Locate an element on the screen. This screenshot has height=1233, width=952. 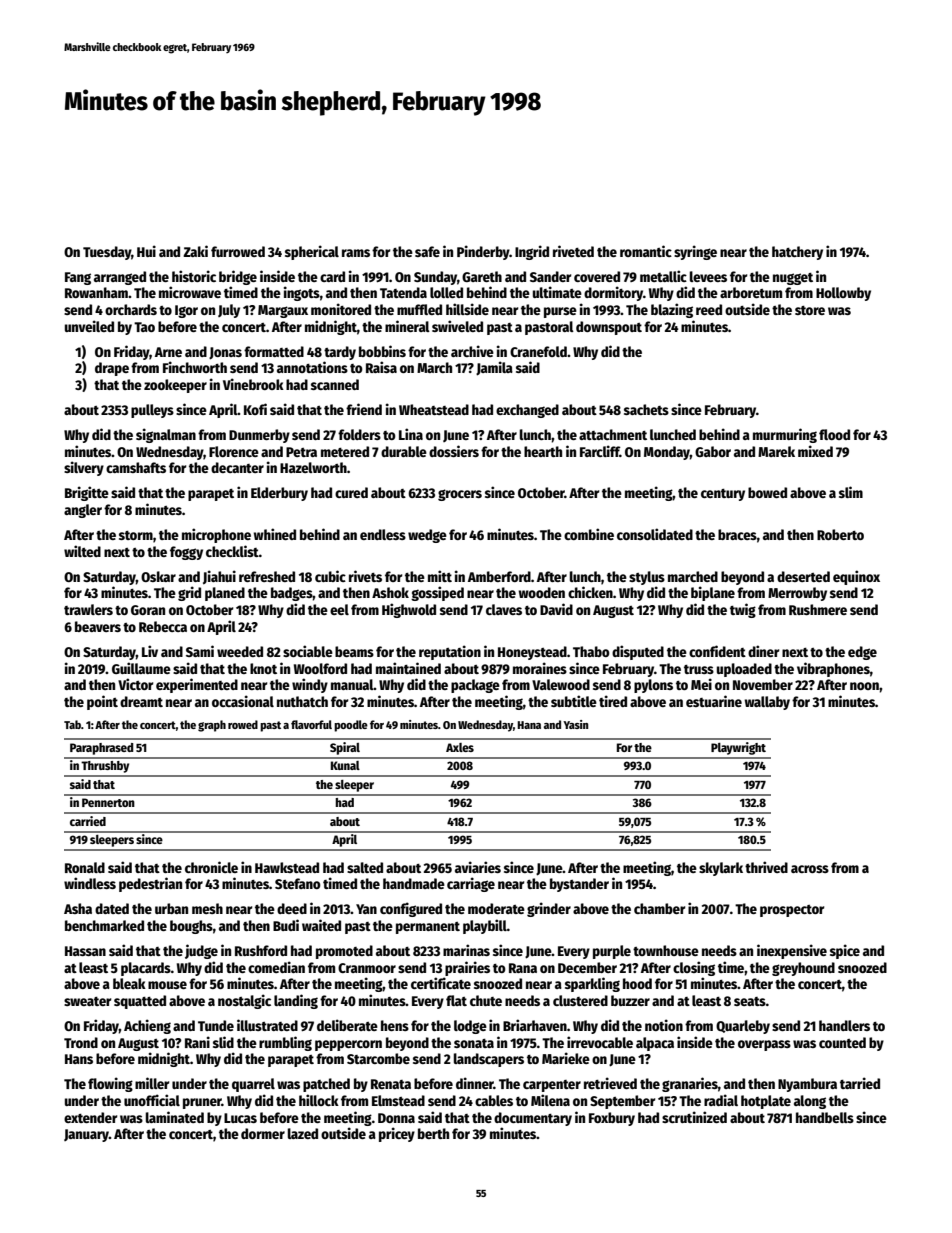
tired is located at coordinates (613, 701).
